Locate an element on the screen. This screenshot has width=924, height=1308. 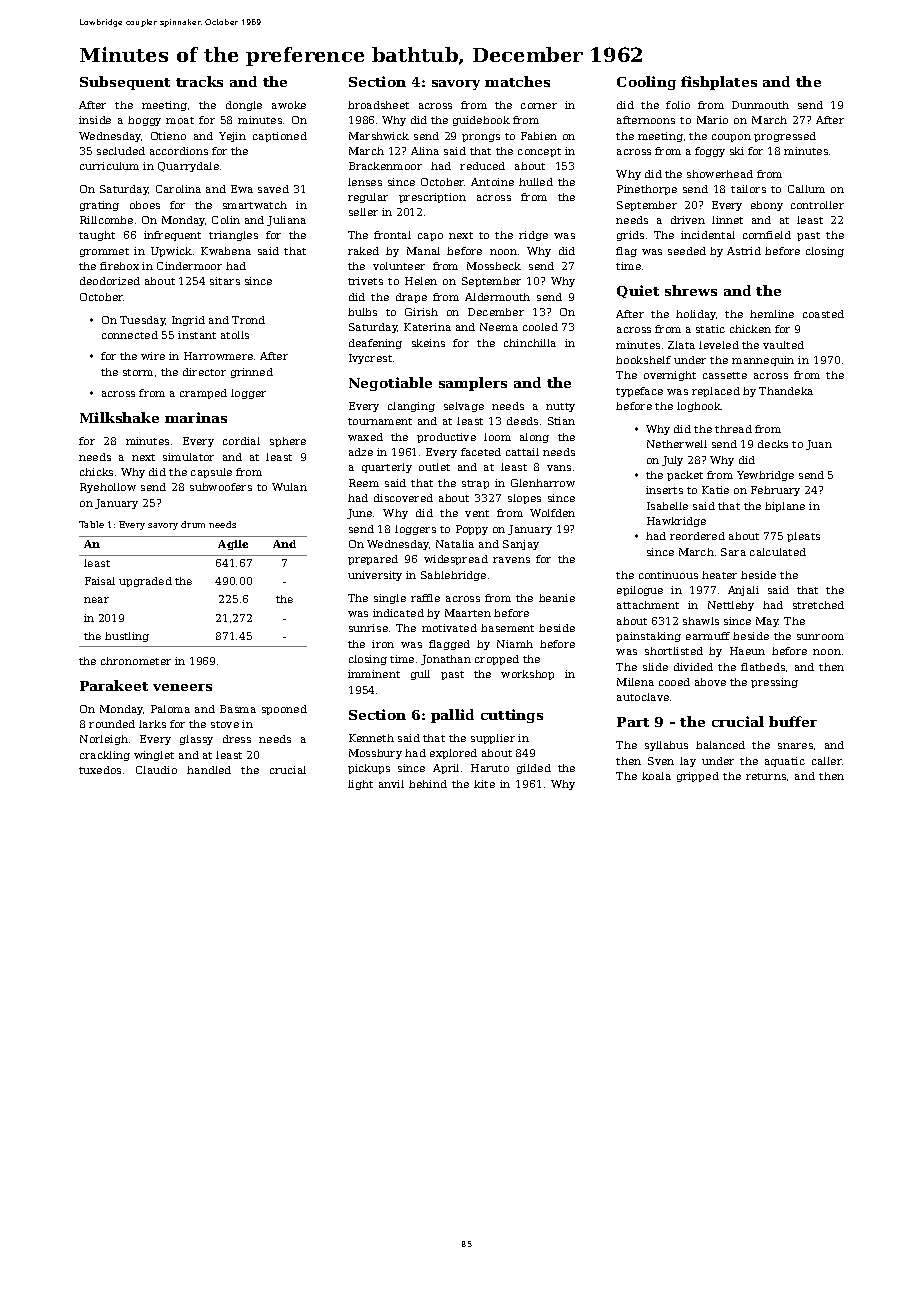
matches is located at coordinates (517, 81).
